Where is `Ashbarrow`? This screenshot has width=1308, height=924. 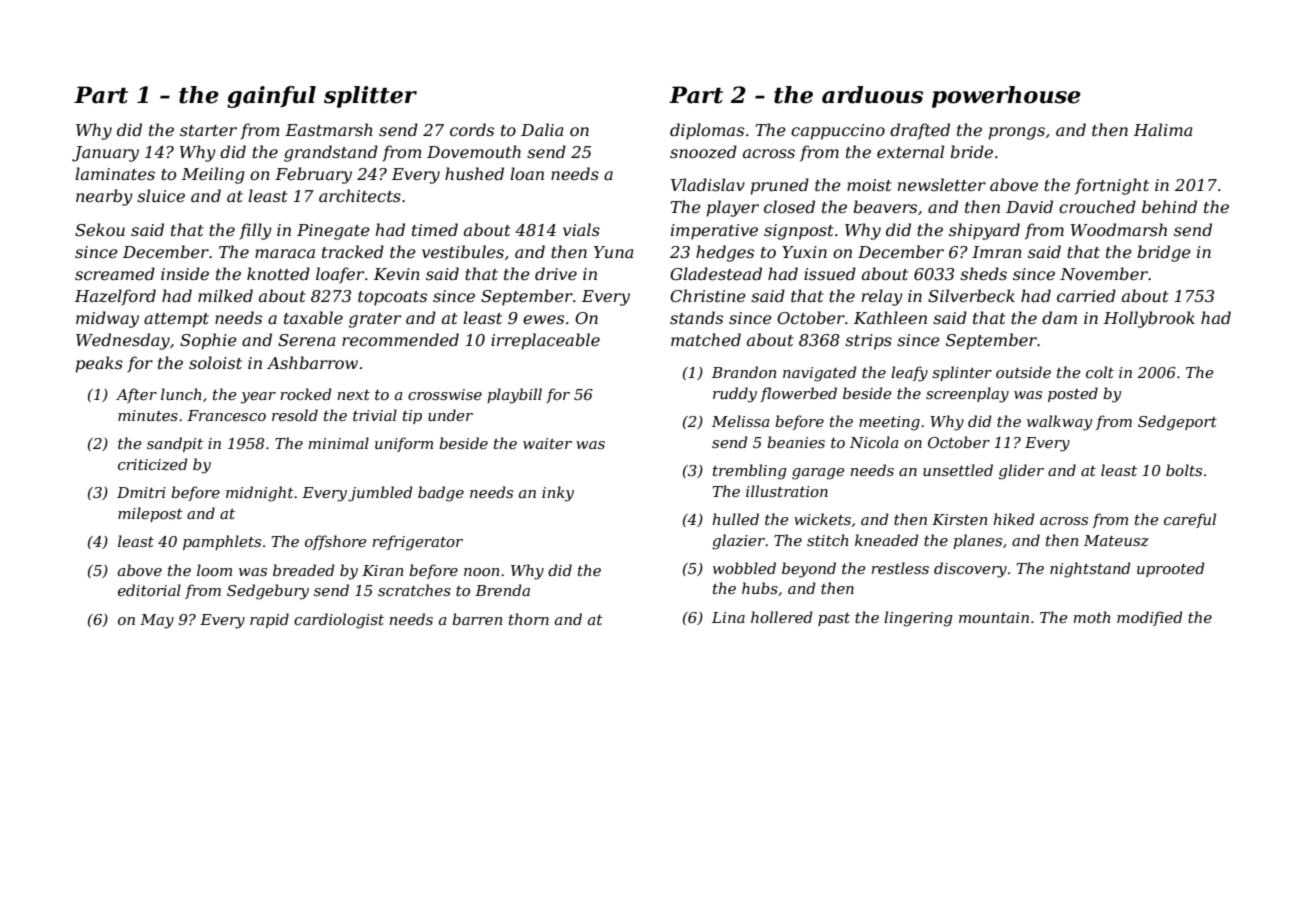 Ashbarrow is located at coordinates (312, 362).
